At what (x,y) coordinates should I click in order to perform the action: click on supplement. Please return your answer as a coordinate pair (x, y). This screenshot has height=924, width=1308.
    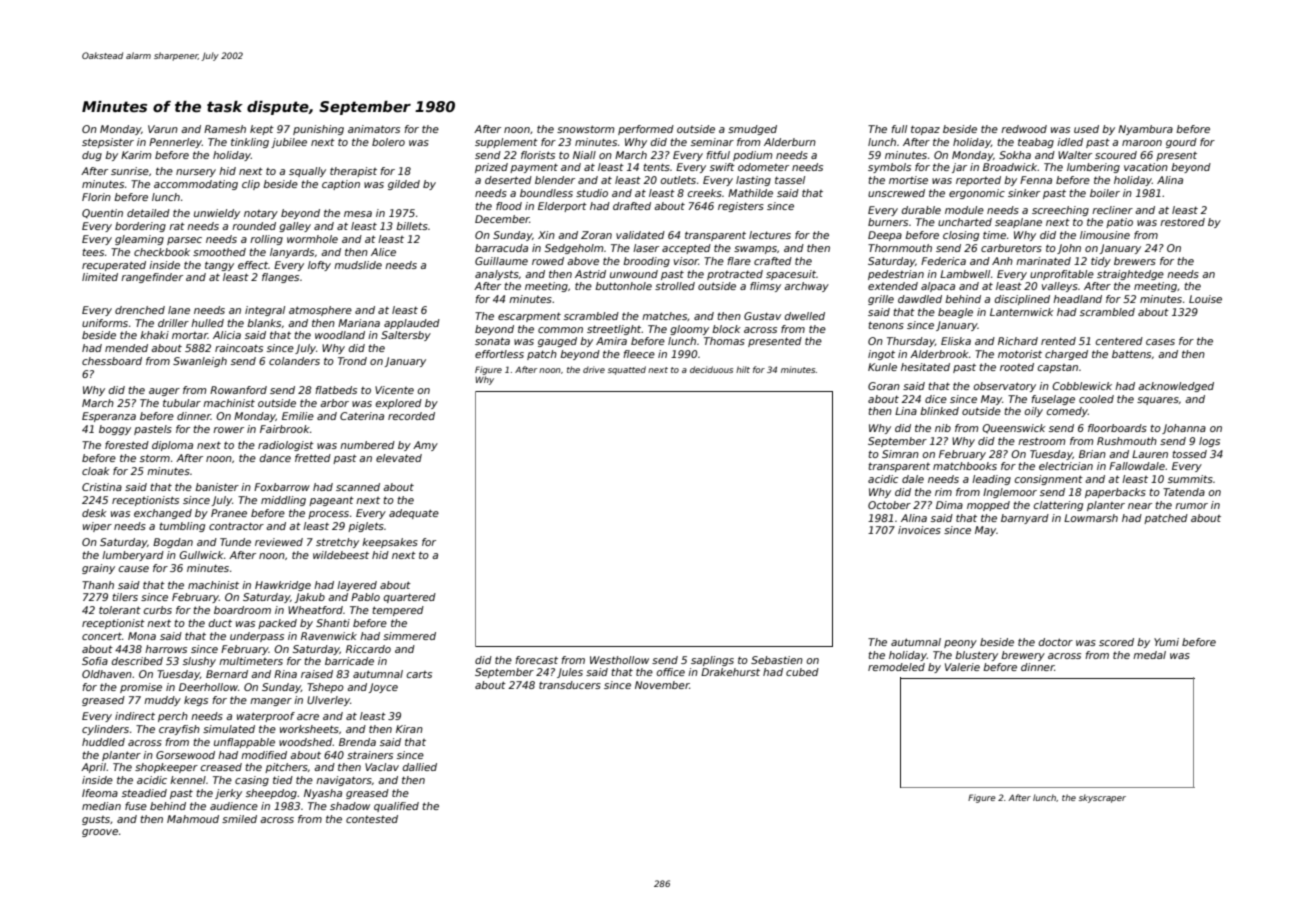
    Looking at the image, I should click on (506, 143).
